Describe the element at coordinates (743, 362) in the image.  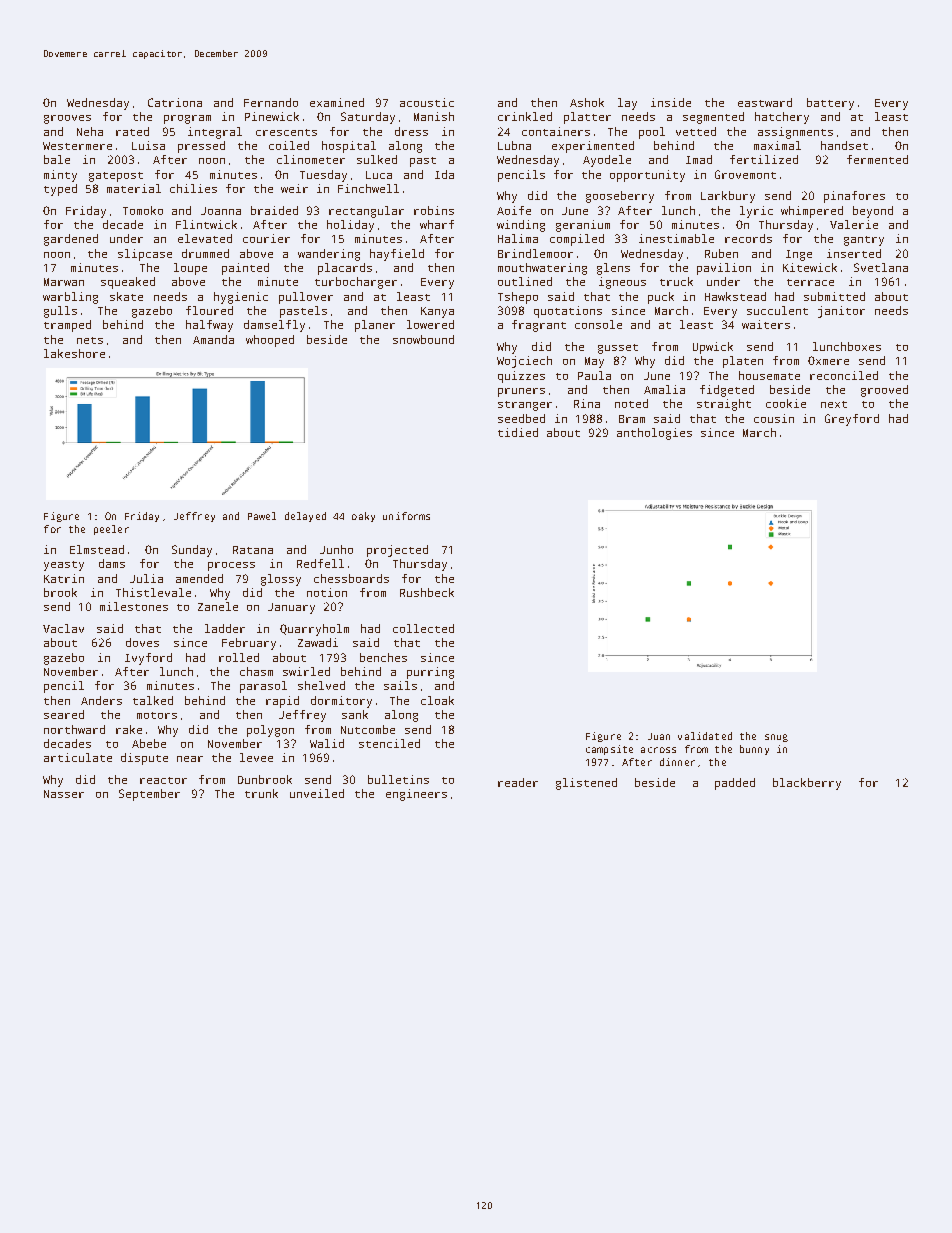
I see `platen` at that location.
